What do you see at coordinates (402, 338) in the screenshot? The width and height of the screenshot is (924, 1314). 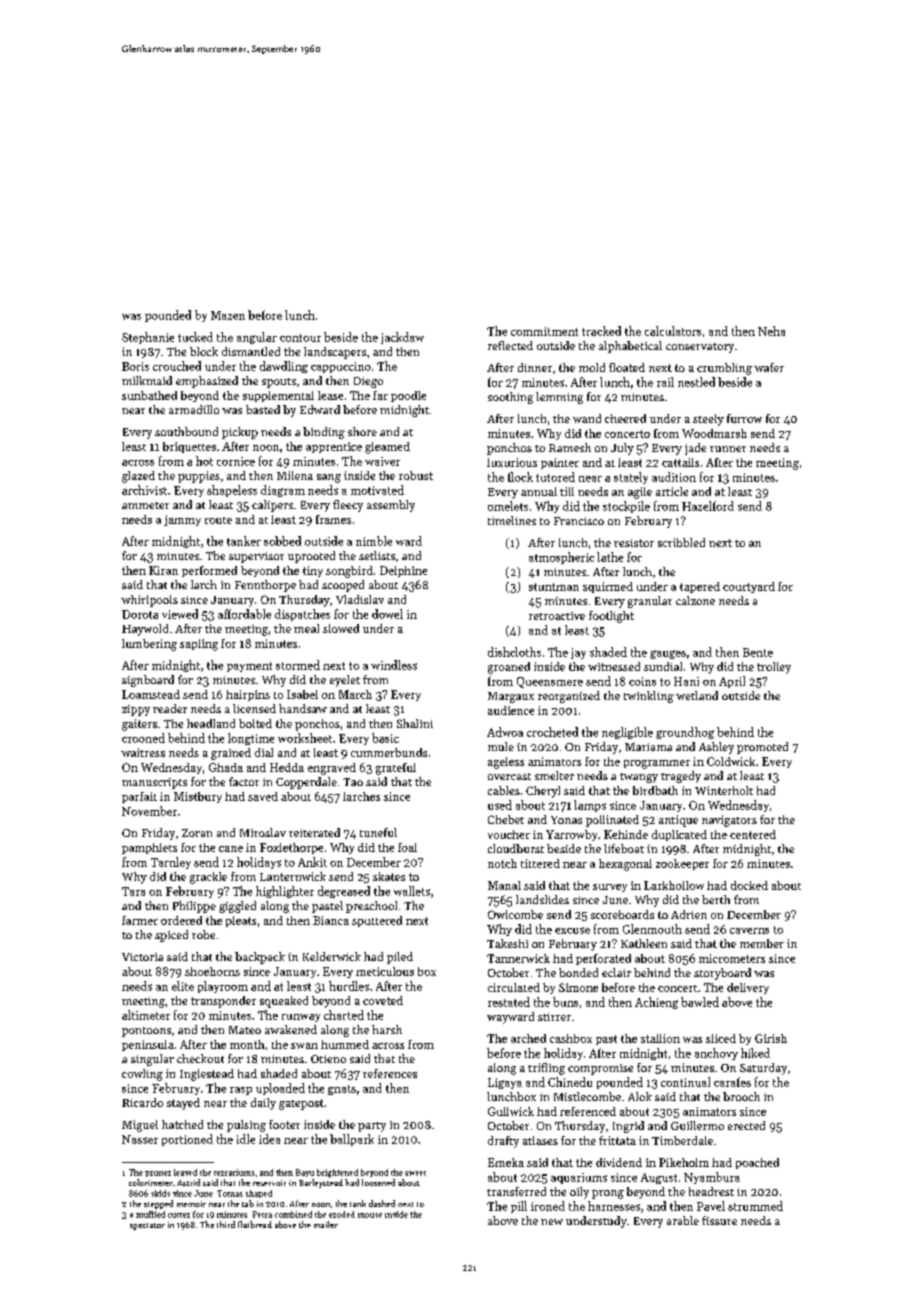 I see `jackdaw` at bounding box center [402, 338].
